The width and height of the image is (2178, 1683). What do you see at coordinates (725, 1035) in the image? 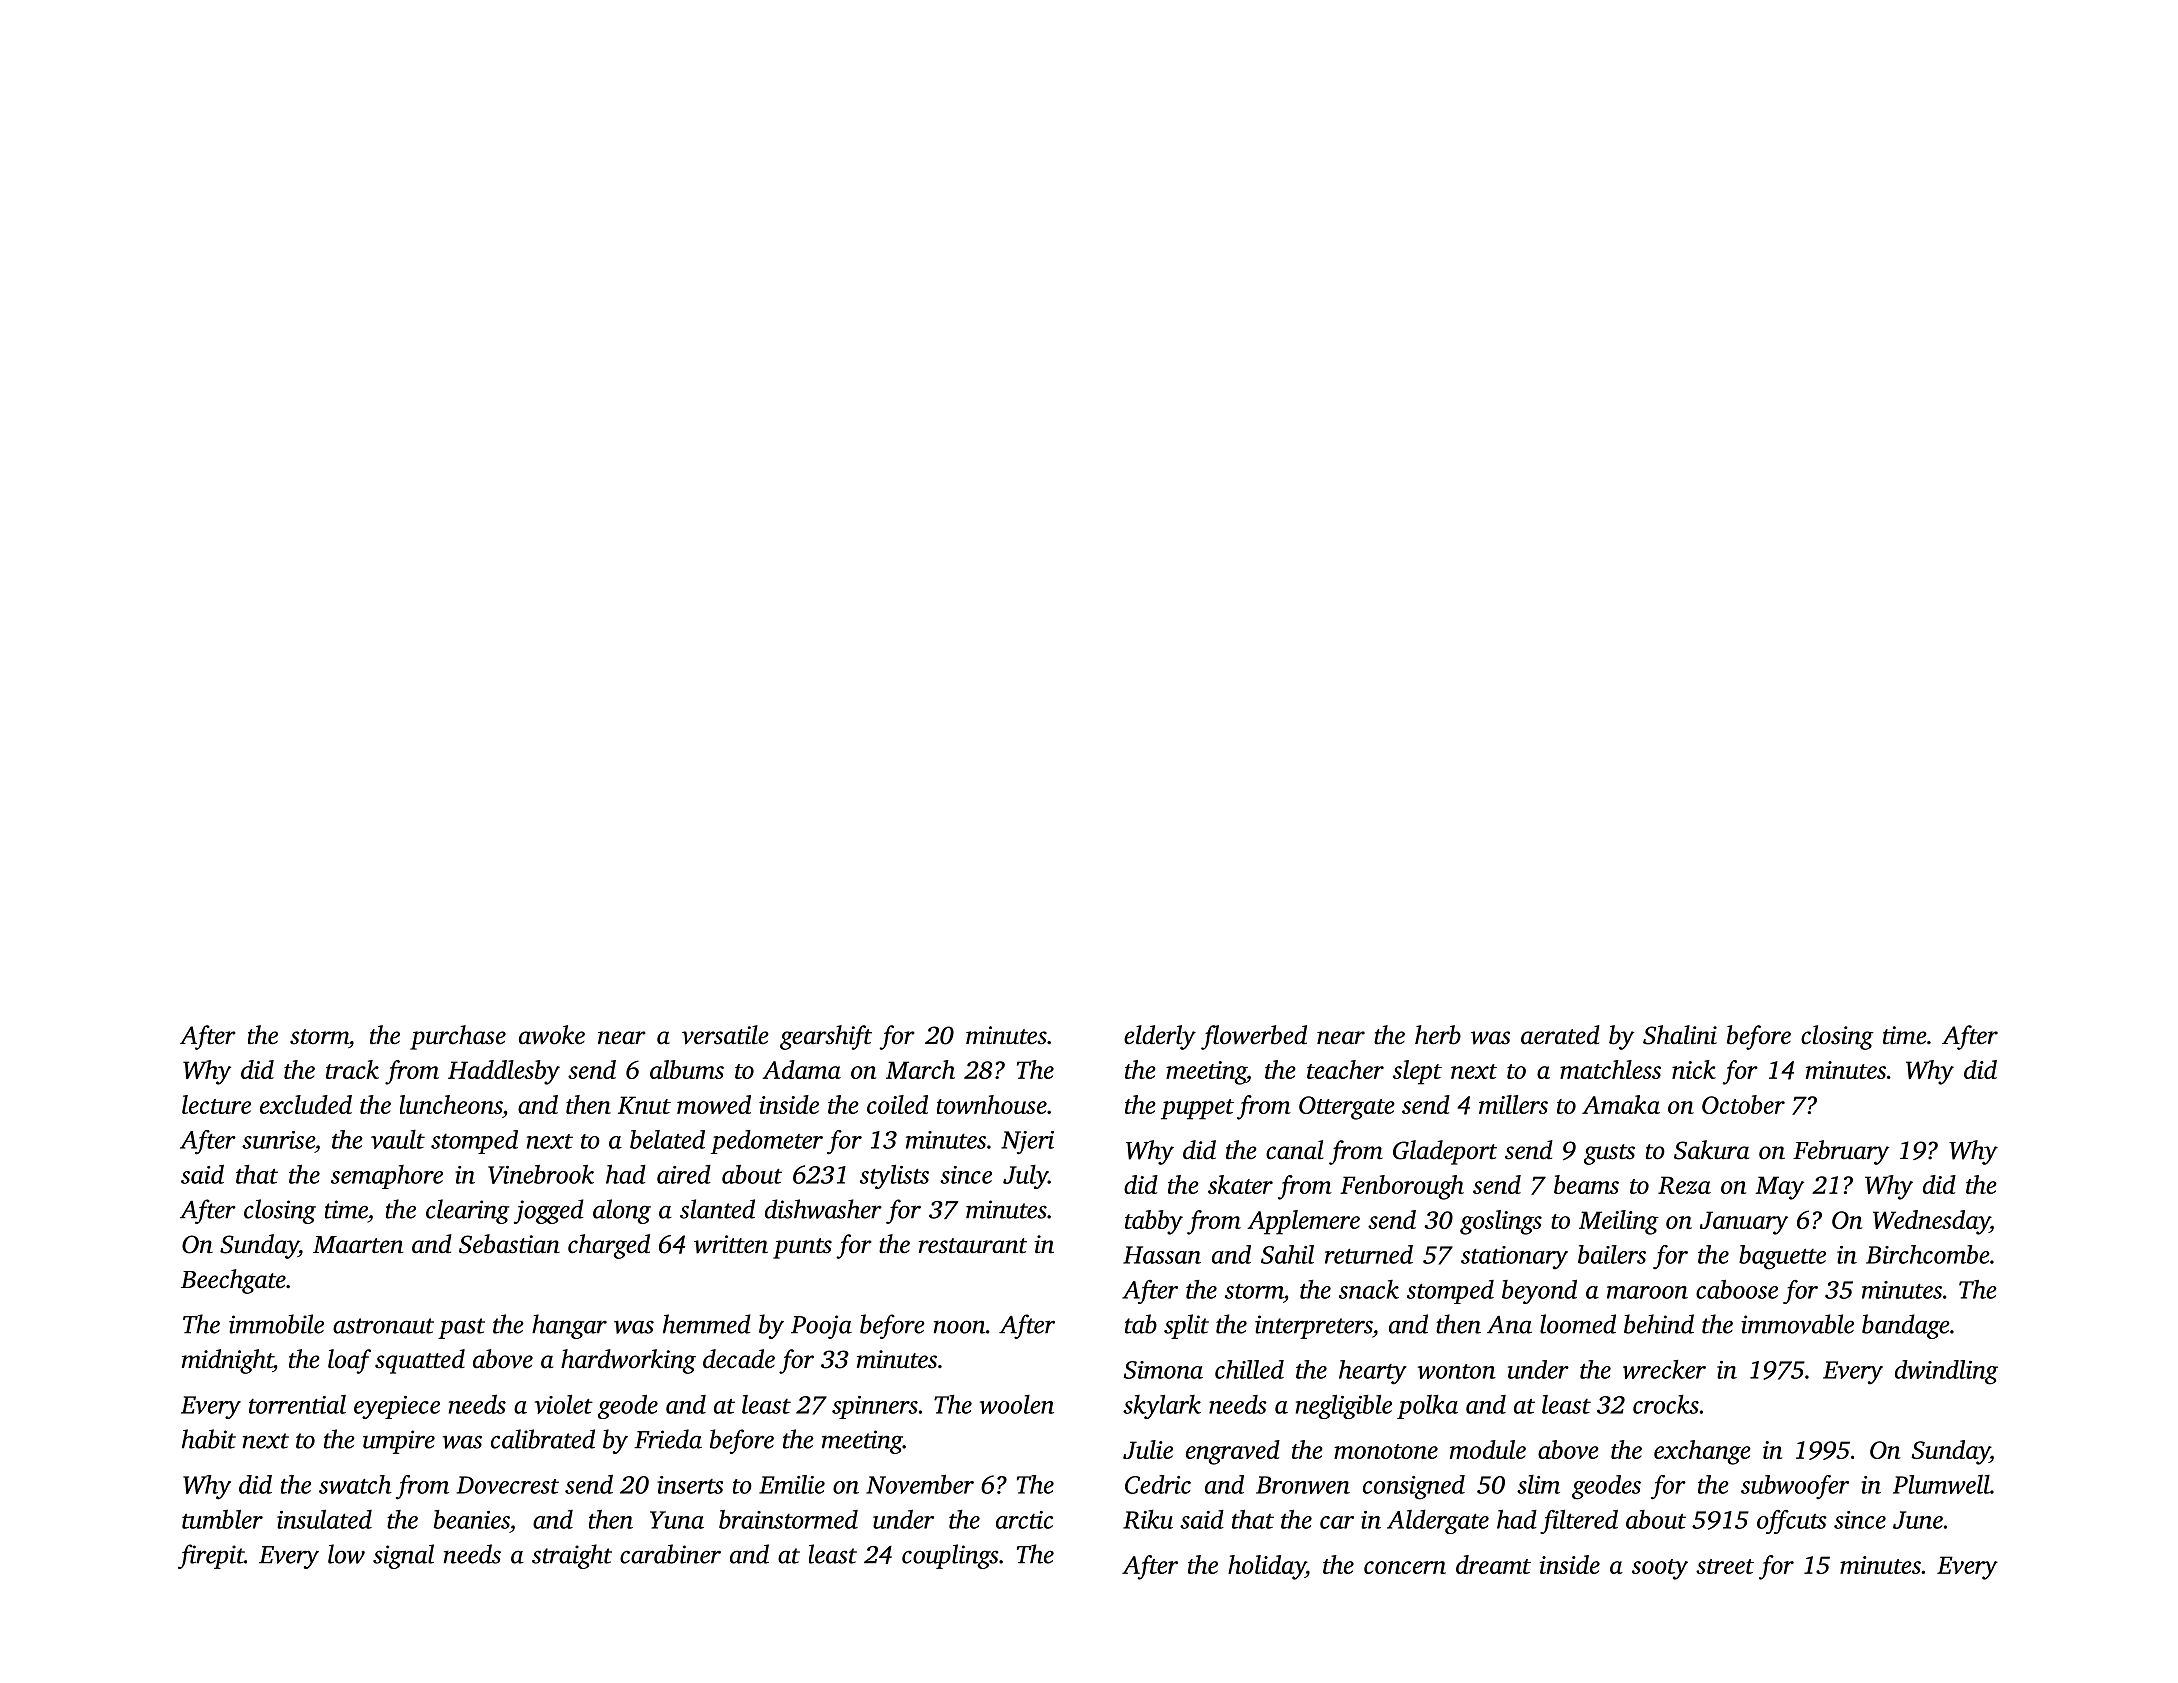
I see `versatile` at bounding box center [725, 1035].
